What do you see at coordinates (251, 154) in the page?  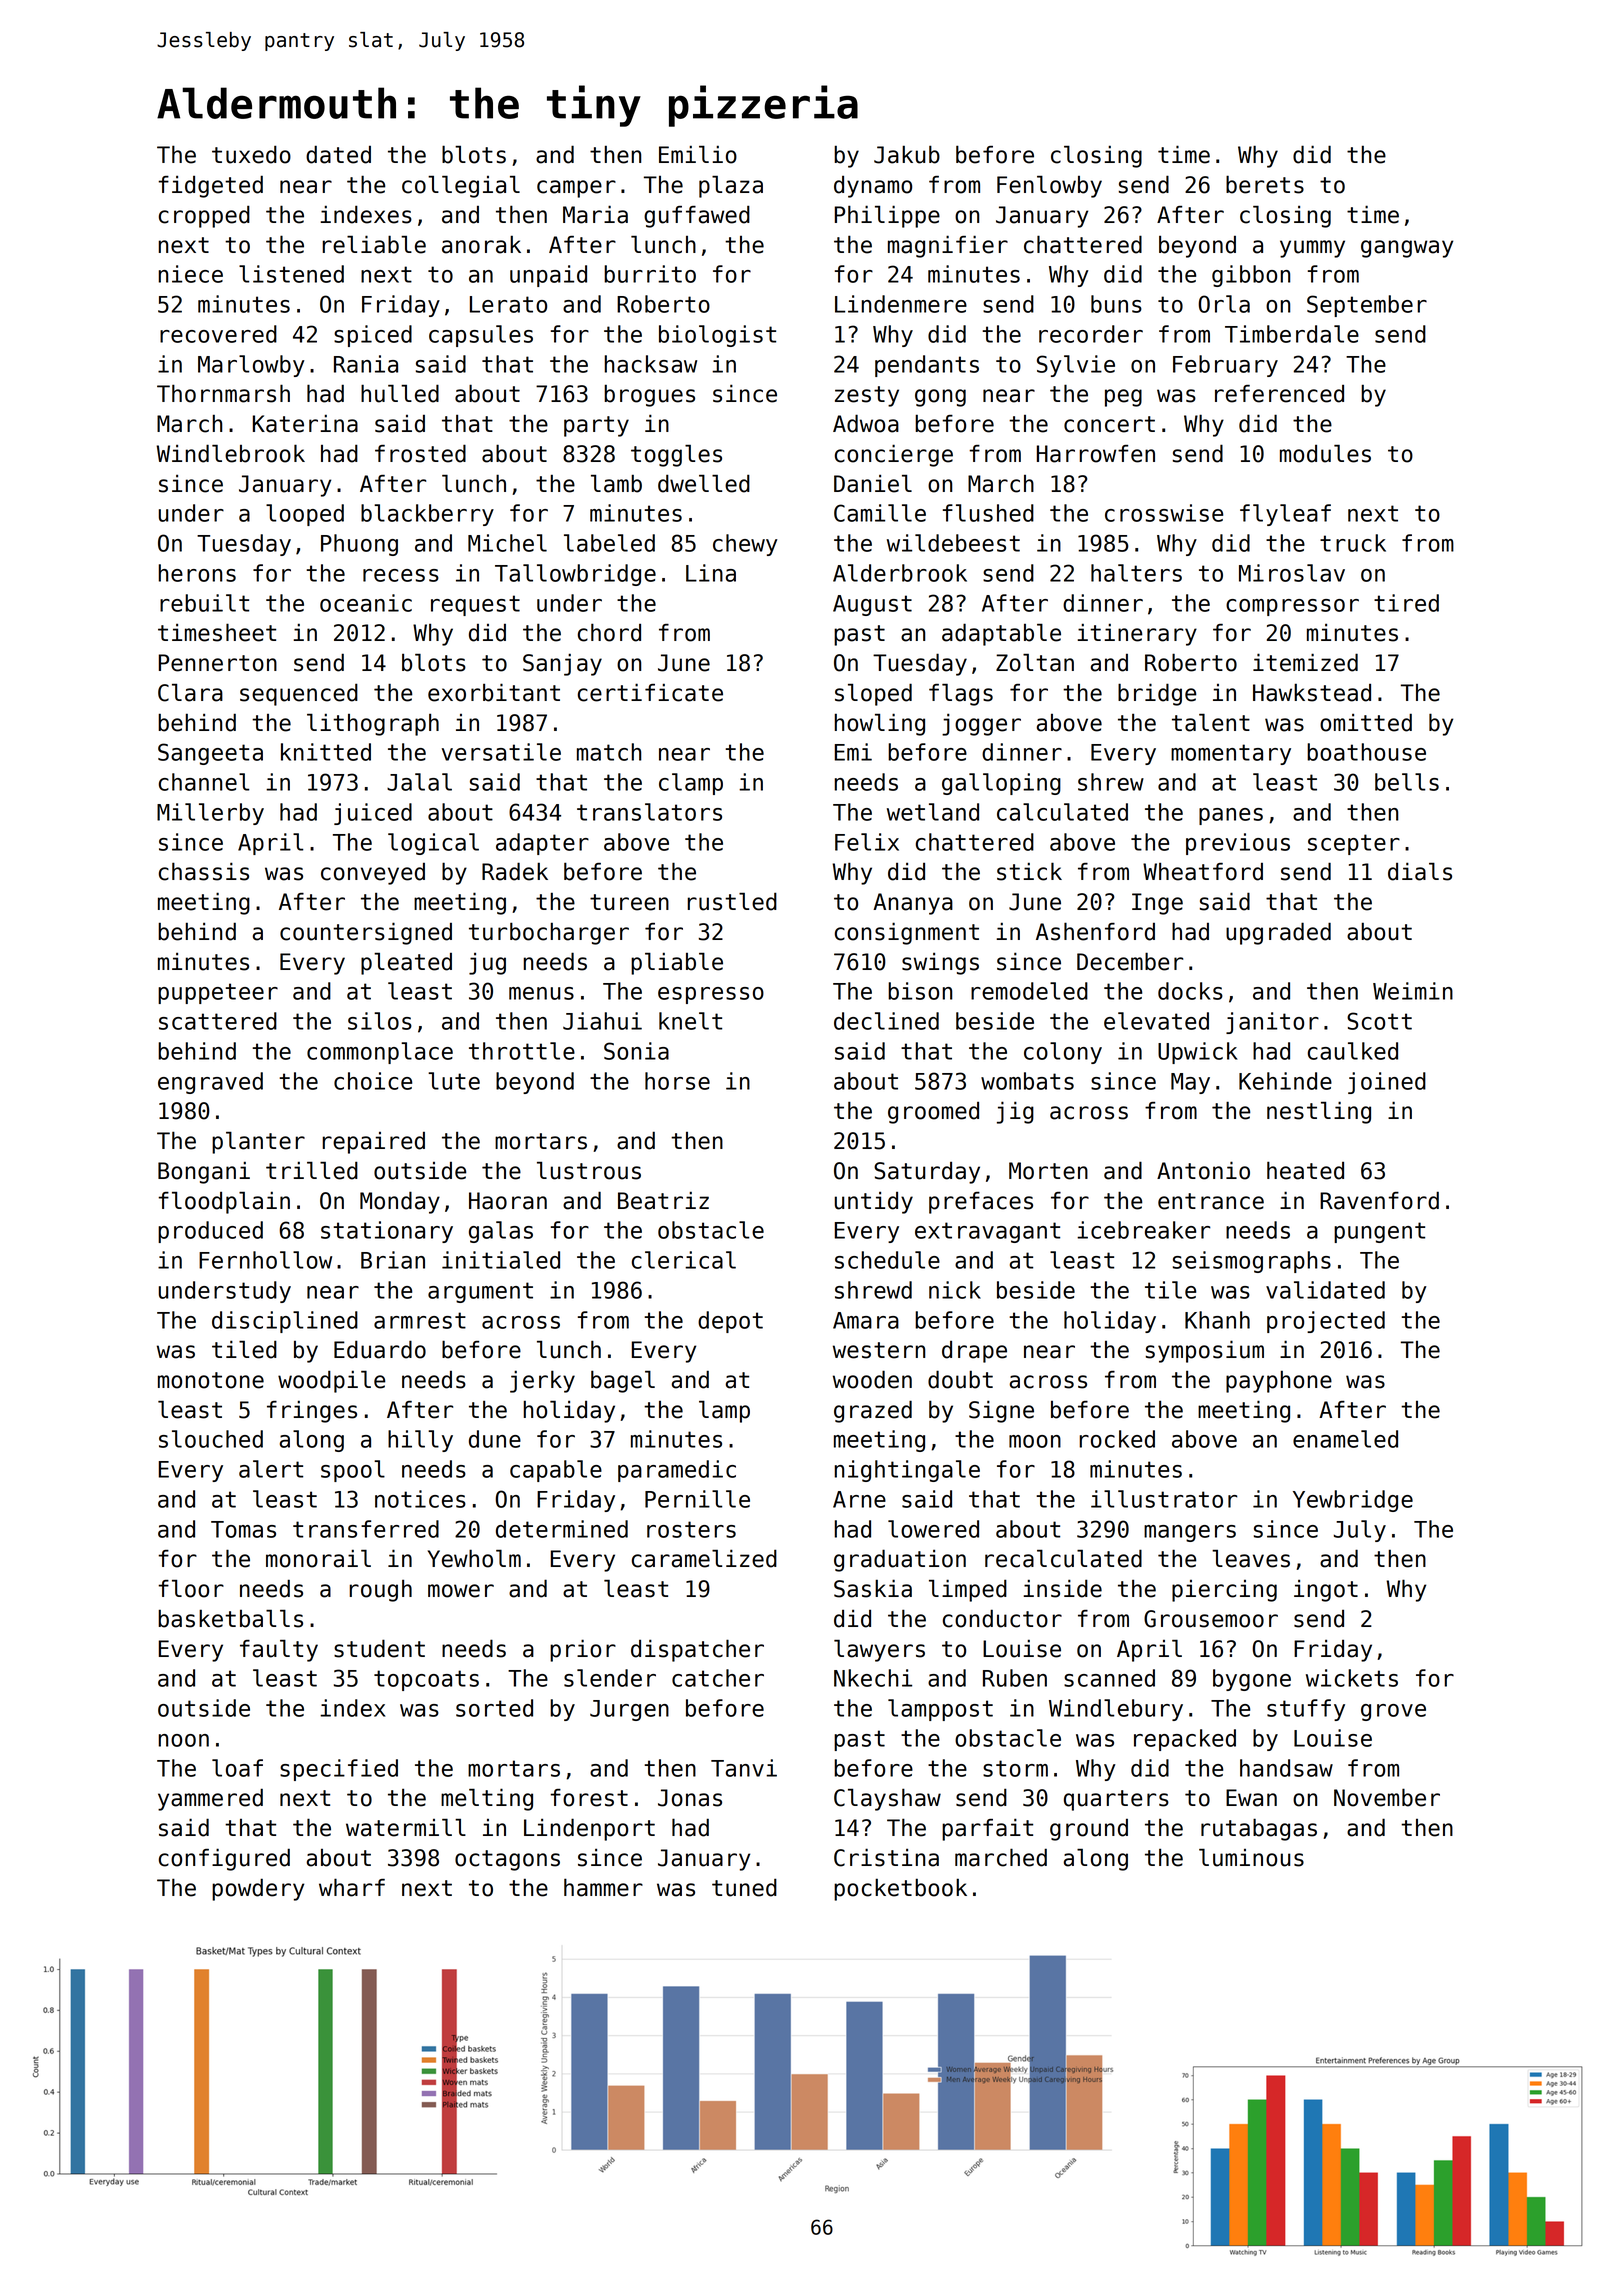 I see `tuxedo` at bounding box center [251, 154].
